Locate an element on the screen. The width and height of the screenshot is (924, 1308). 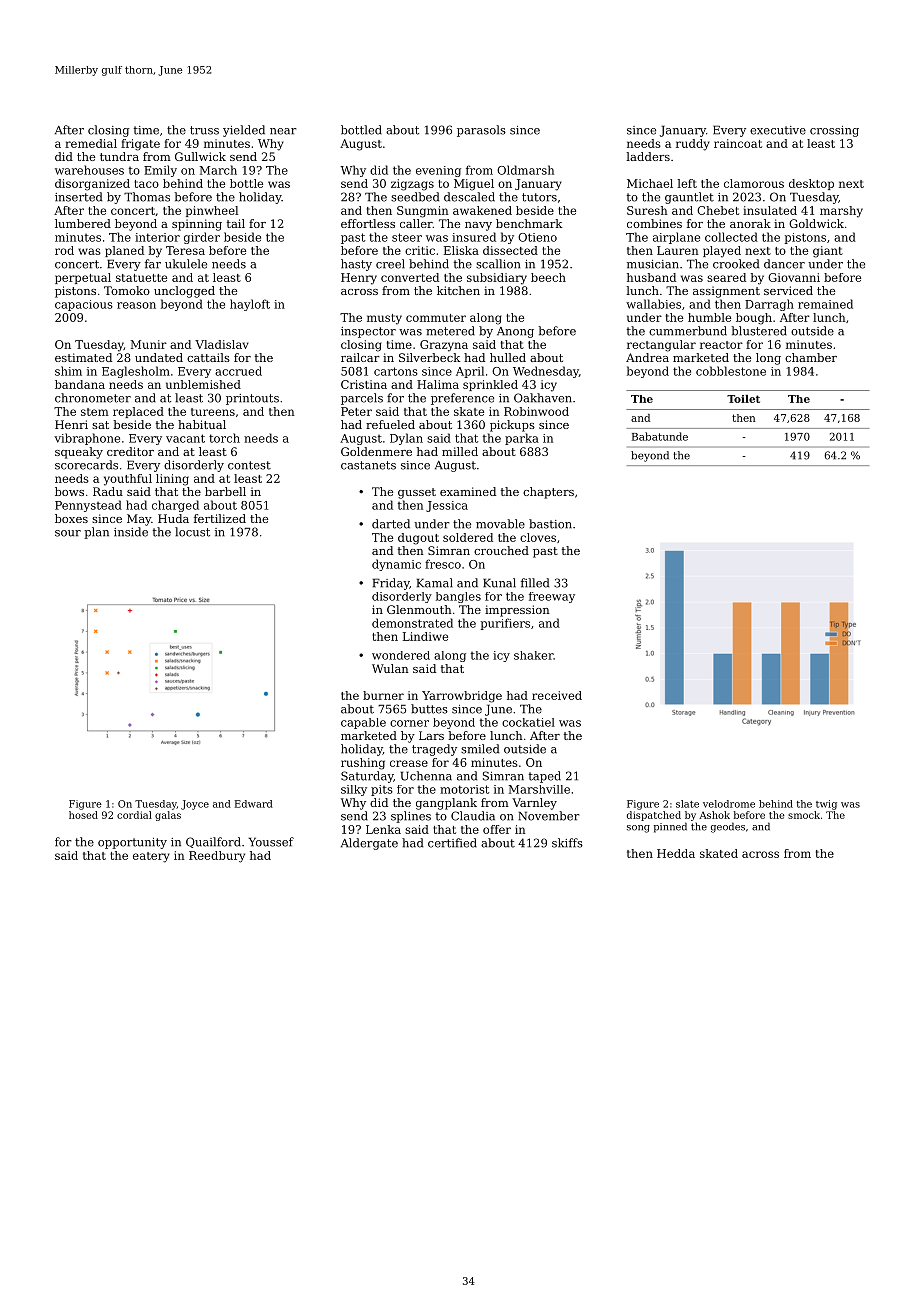
remedial is located at coordinates (91, 143).
